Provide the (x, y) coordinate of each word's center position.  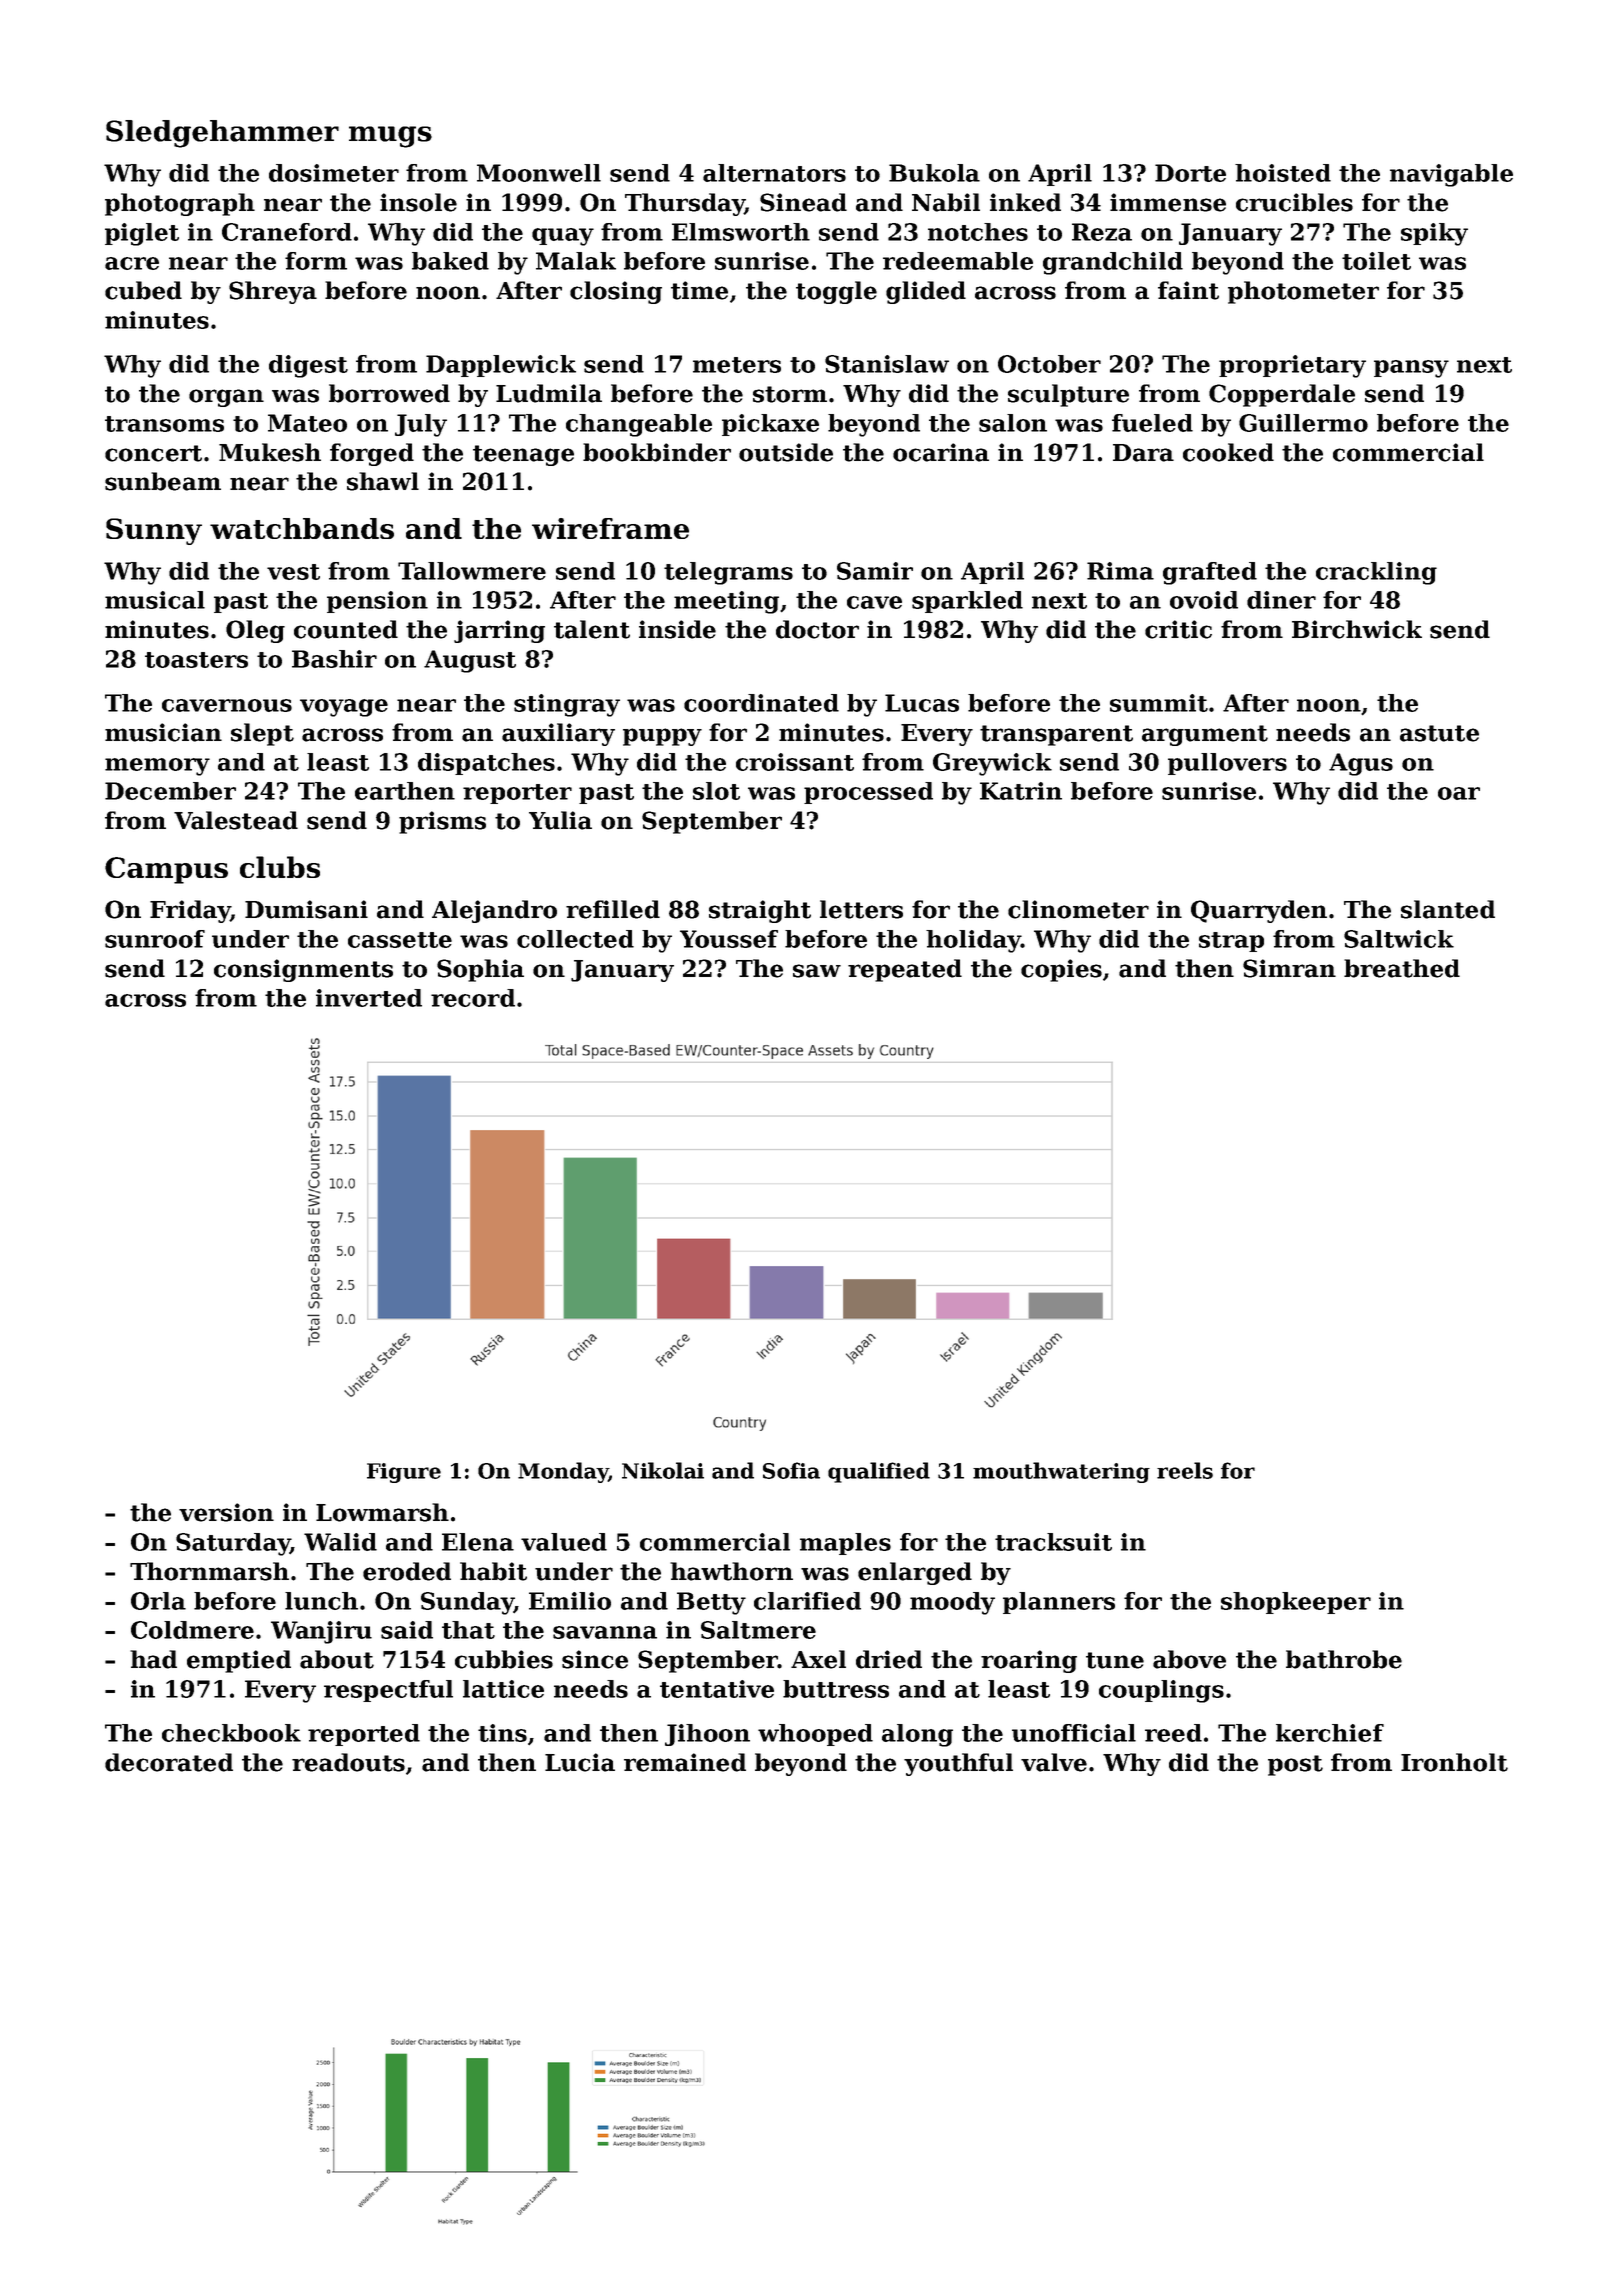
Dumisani (306, 909)
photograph (180, 204)
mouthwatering (1061, 1472)
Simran (1289, 968)
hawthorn (731, 1571)
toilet (1376, 261)
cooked (1228, 452)
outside (786, 452)
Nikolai (663, 1470)
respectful (388, 1691)
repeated (905, 970)
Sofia (791, 1470)
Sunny (154, 531)
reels (1185, 1470)
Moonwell (539, 173)
